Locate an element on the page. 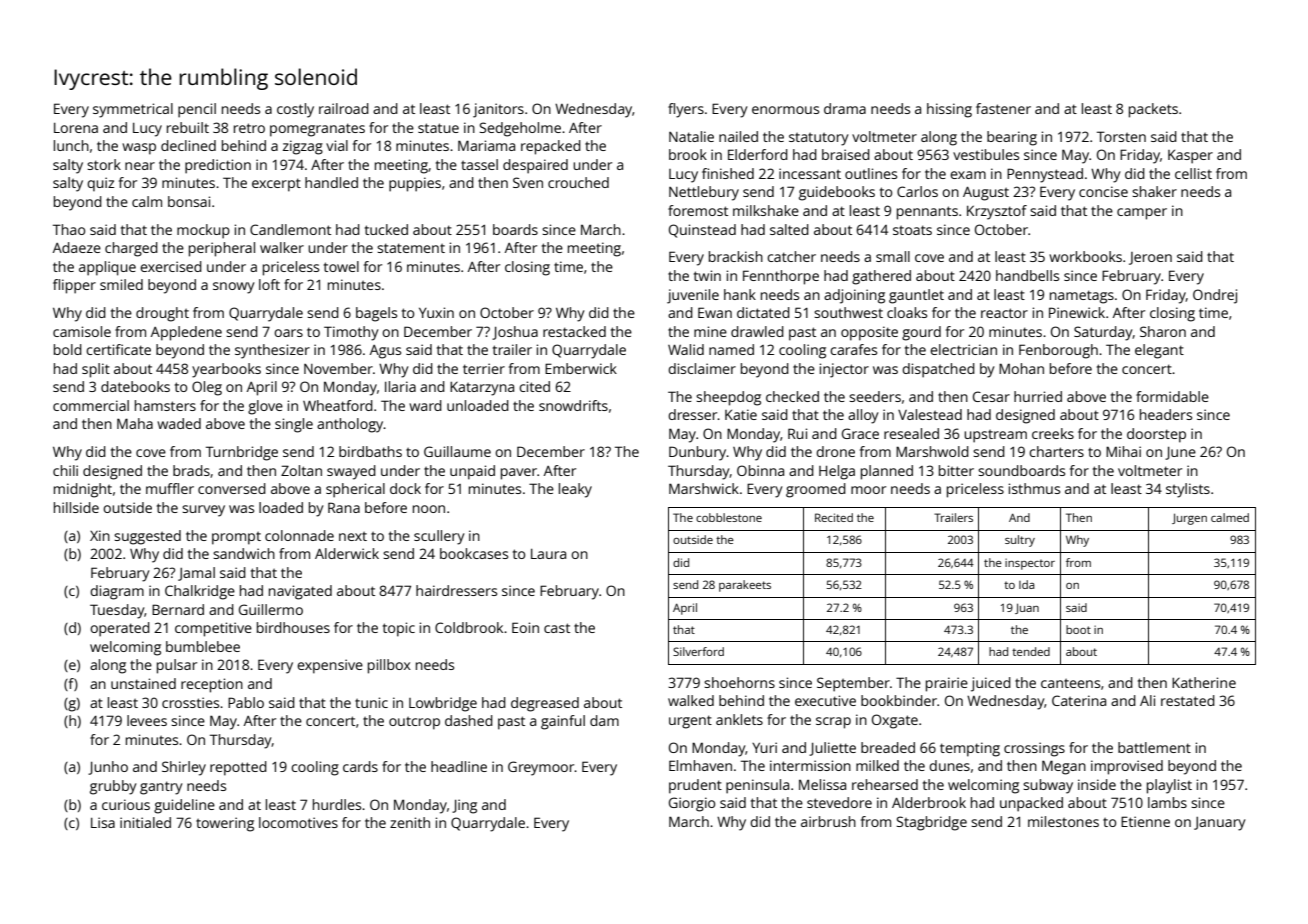 The image size is (1308, 924). inside is located at coordinates (1097, 784).
